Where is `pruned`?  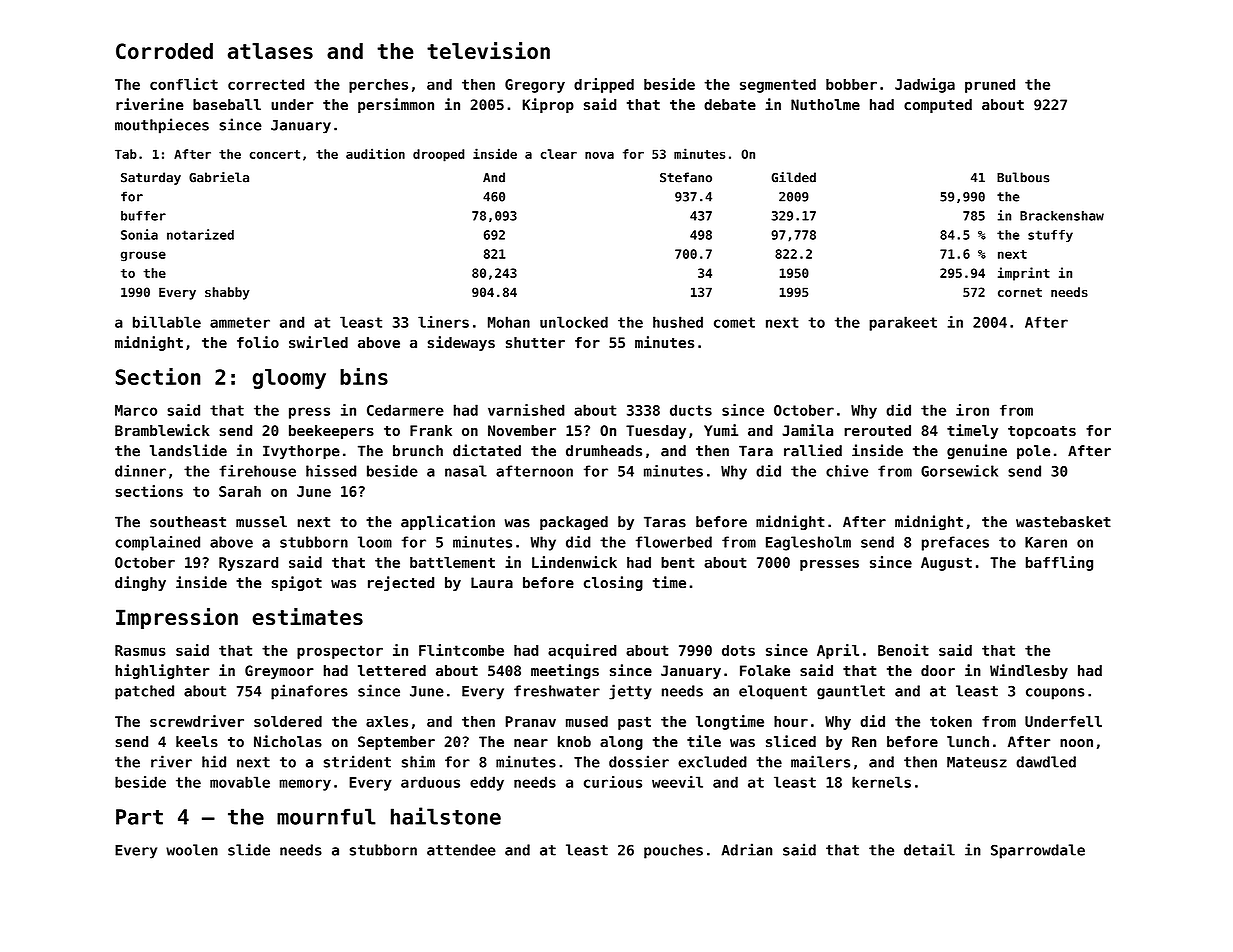
pruned is located at coordinates (990, 86).
